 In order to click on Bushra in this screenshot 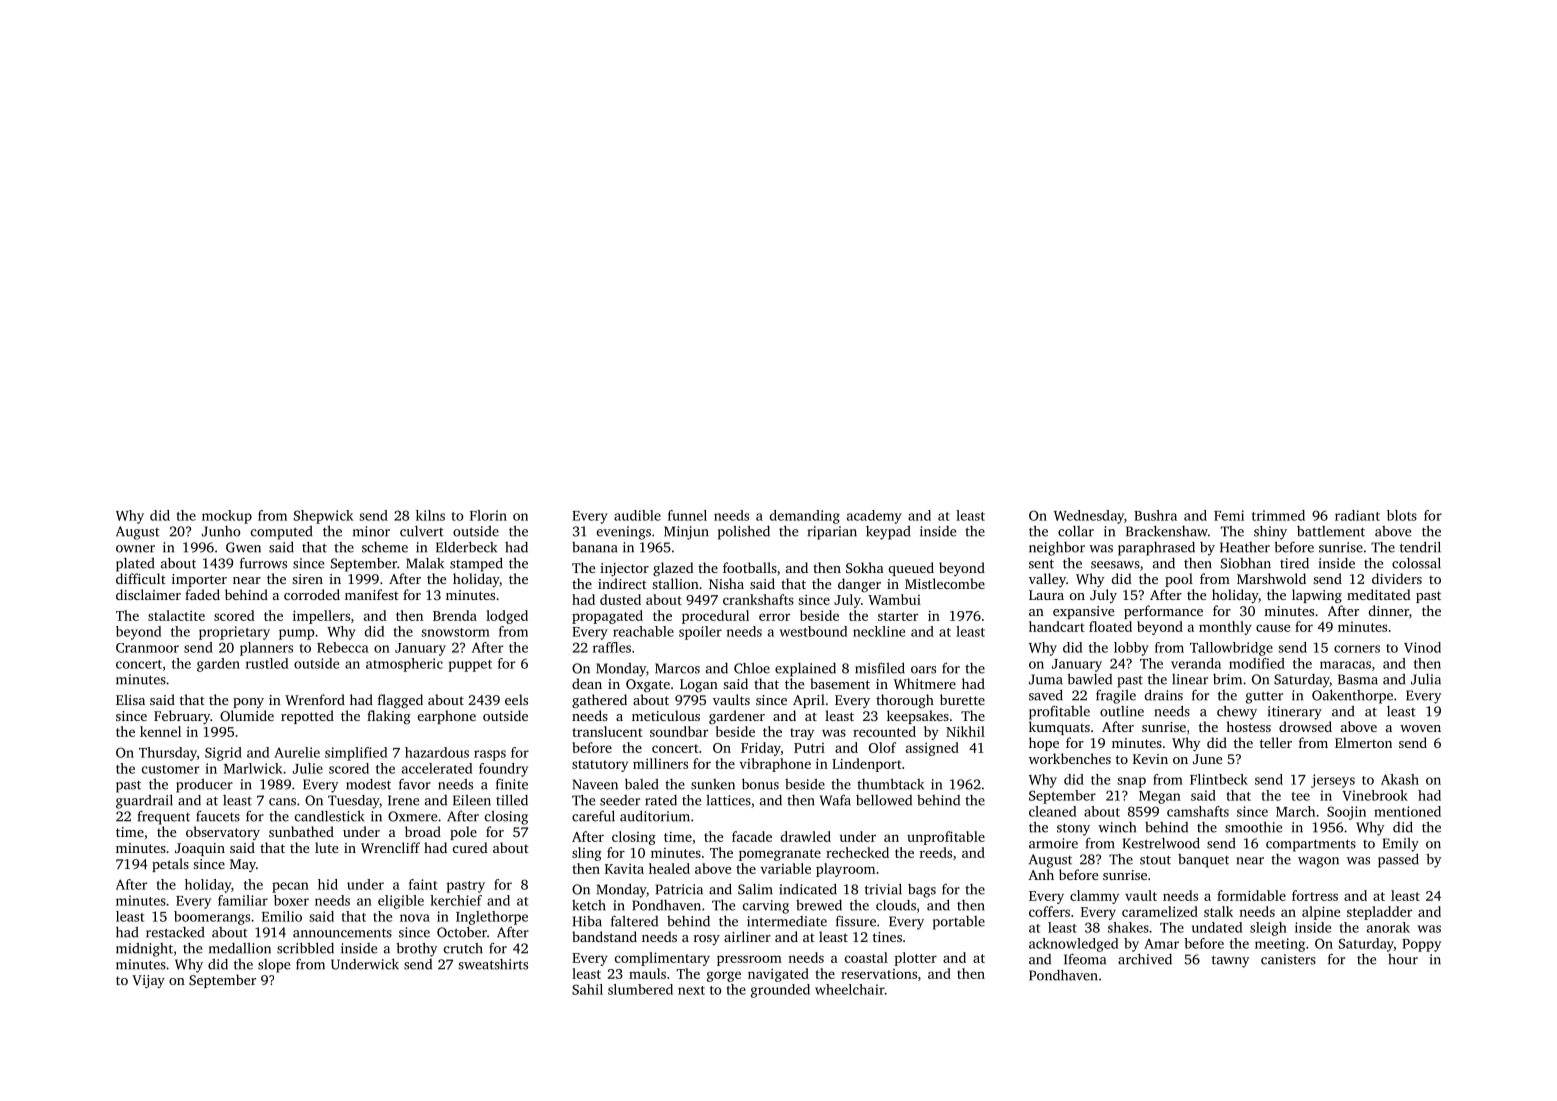, I will do `click(1155, 515)`.
